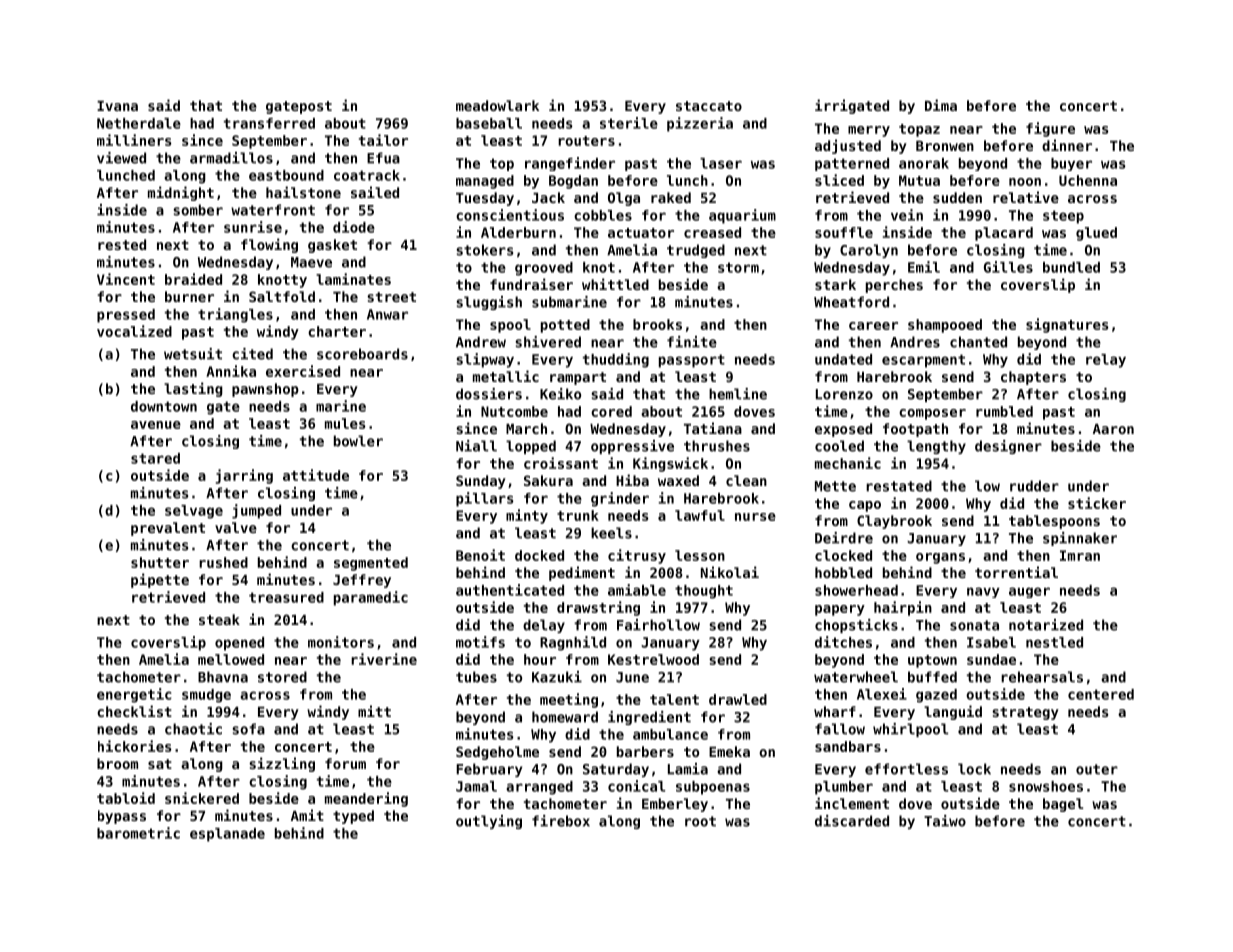 This screenshot has height=952, width=1233. What do you see at coordinates (573, 643) in the screenshot?
I see `Ragnhild` at bounding box center [573, 643].
